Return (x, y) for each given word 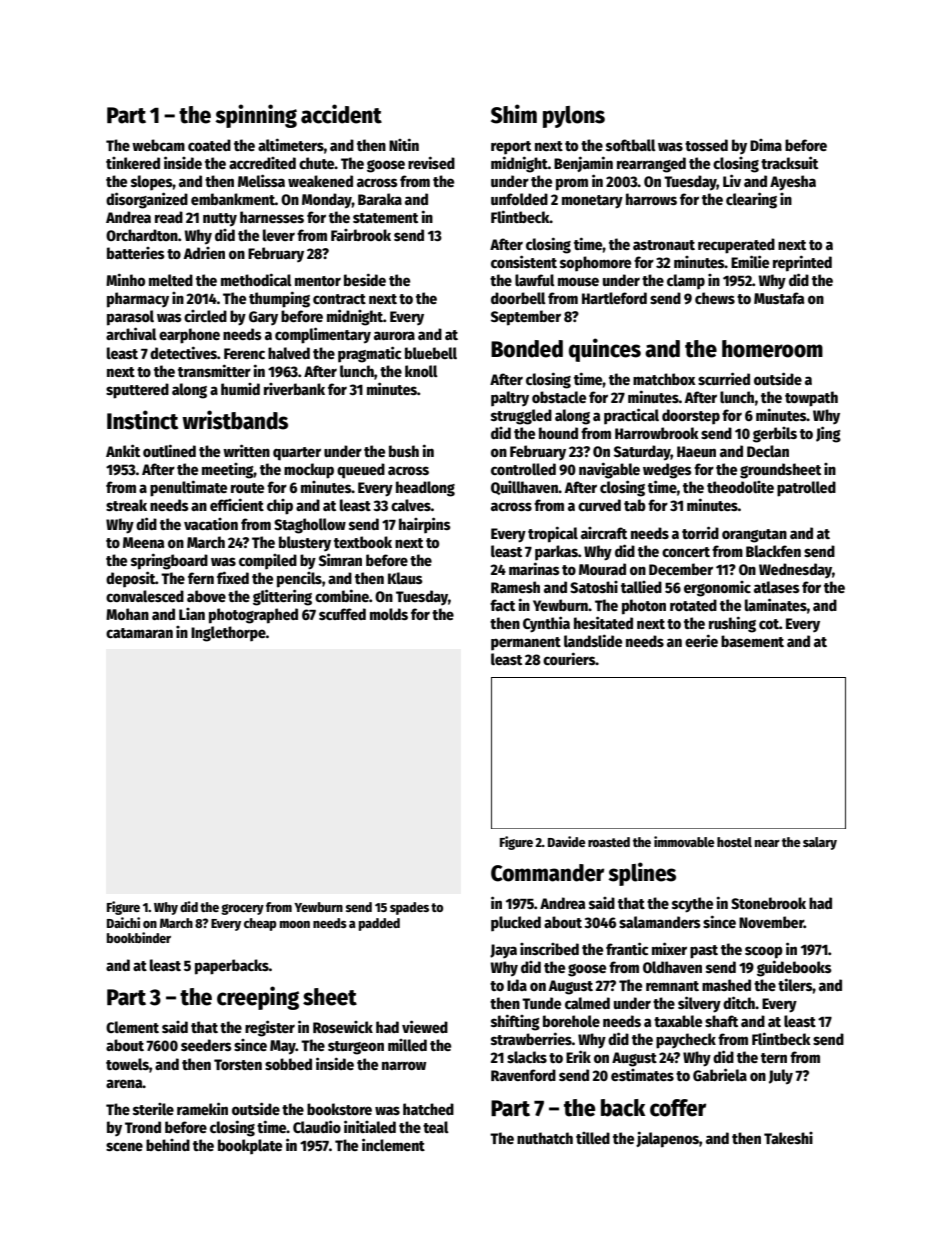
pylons (574, 117)
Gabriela (720, 1074)
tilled (593, 1138)
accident (341, 114)
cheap (260, 924)
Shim (514, 114)
